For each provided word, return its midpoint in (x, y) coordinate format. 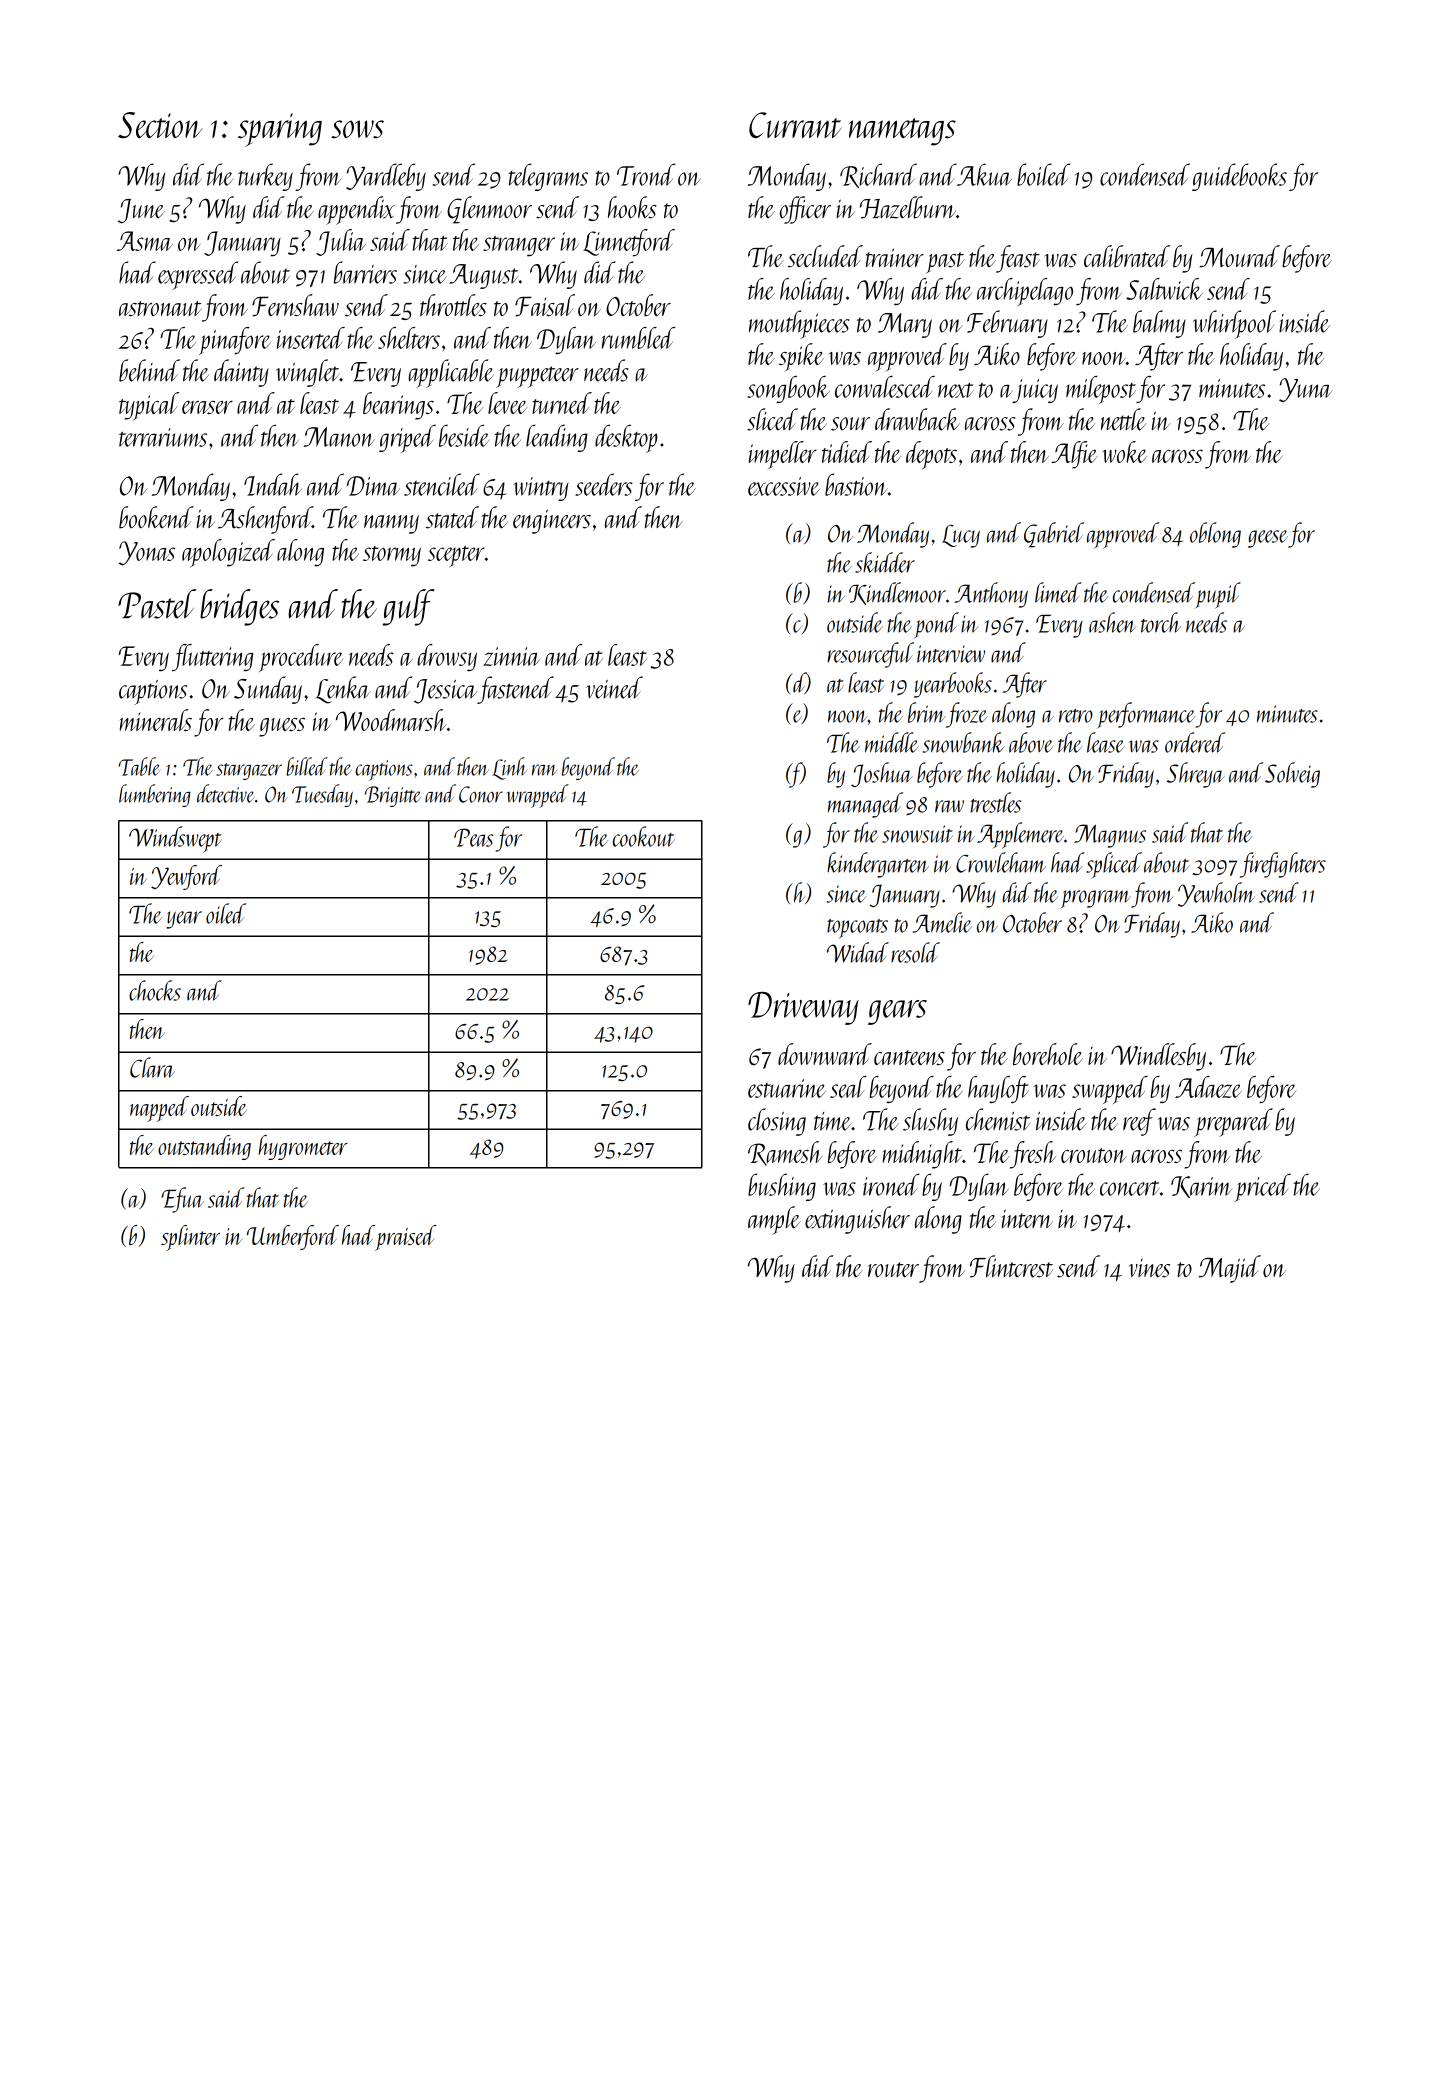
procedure (301, 658)
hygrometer (303, 1147)
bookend (156, 517)
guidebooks (1239, 177)
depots (931, 455)
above (1031, 742)
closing (777, 1122)
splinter (190, 1238)
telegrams (548, 177)
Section (160, 125)
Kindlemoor (897, 593)
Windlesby (1158, 1057)
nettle (1123, 419)
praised (406, 1238)
